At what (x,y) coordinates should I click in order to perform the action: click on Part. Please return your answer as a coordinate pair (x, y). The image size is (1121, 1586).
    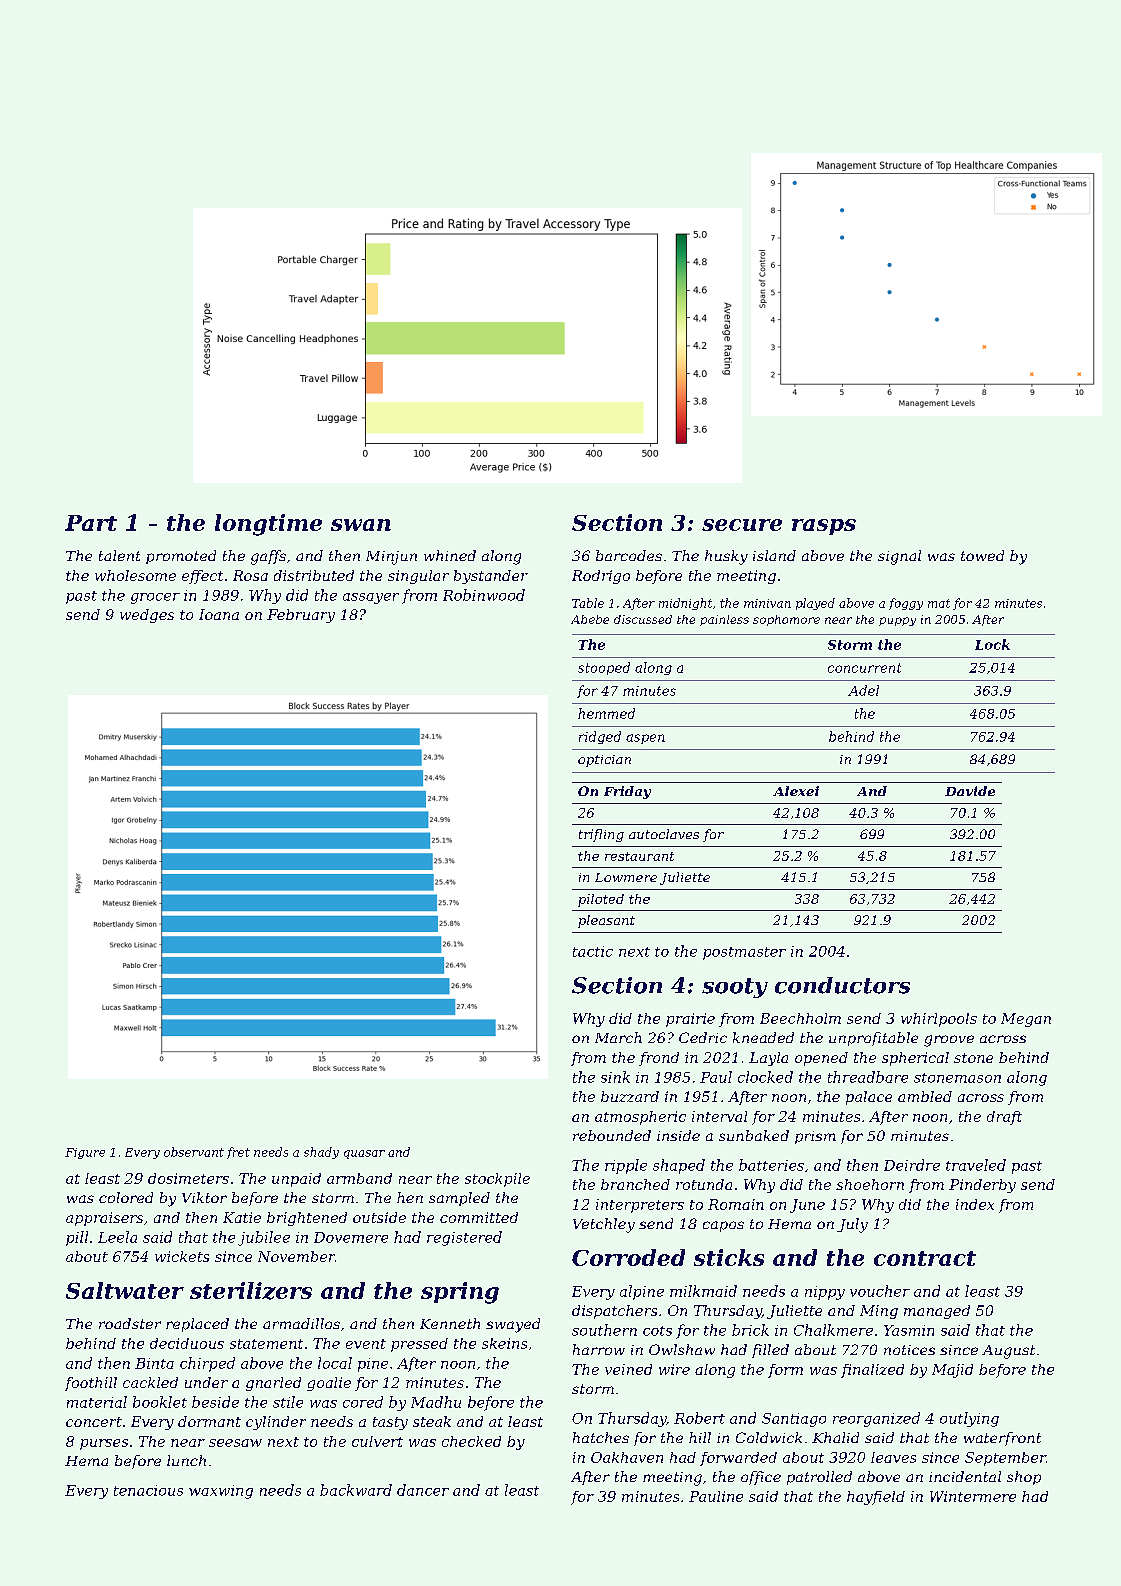
    Looking at the image, I should click on (91, 523).
